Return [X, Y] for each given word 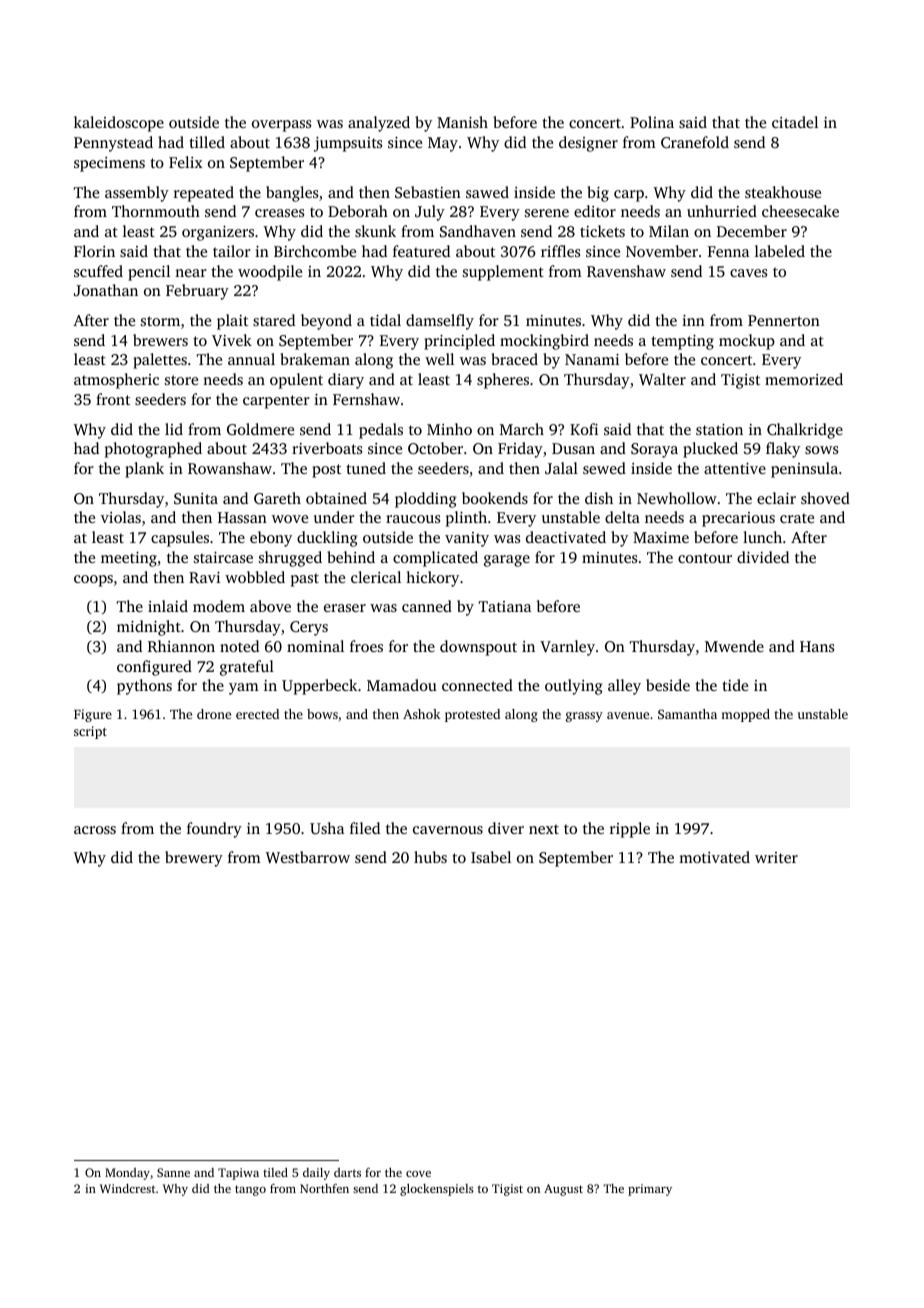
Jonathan [106, 290]
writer [776, 857]
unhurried [722, 211]
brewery [194, 859]
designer [588, 144]
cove [418, 1174]
